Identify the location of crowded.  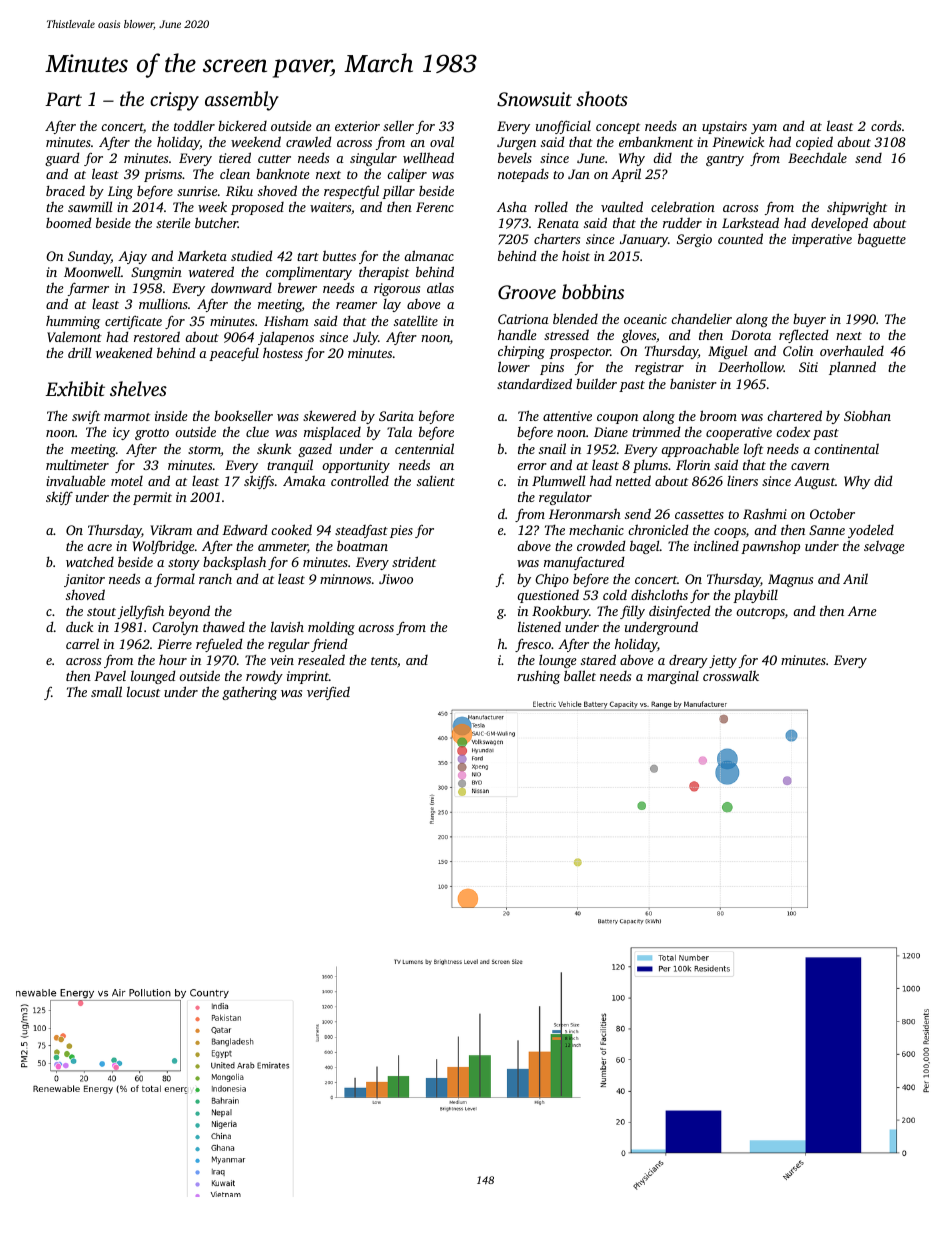
(601, 545).
